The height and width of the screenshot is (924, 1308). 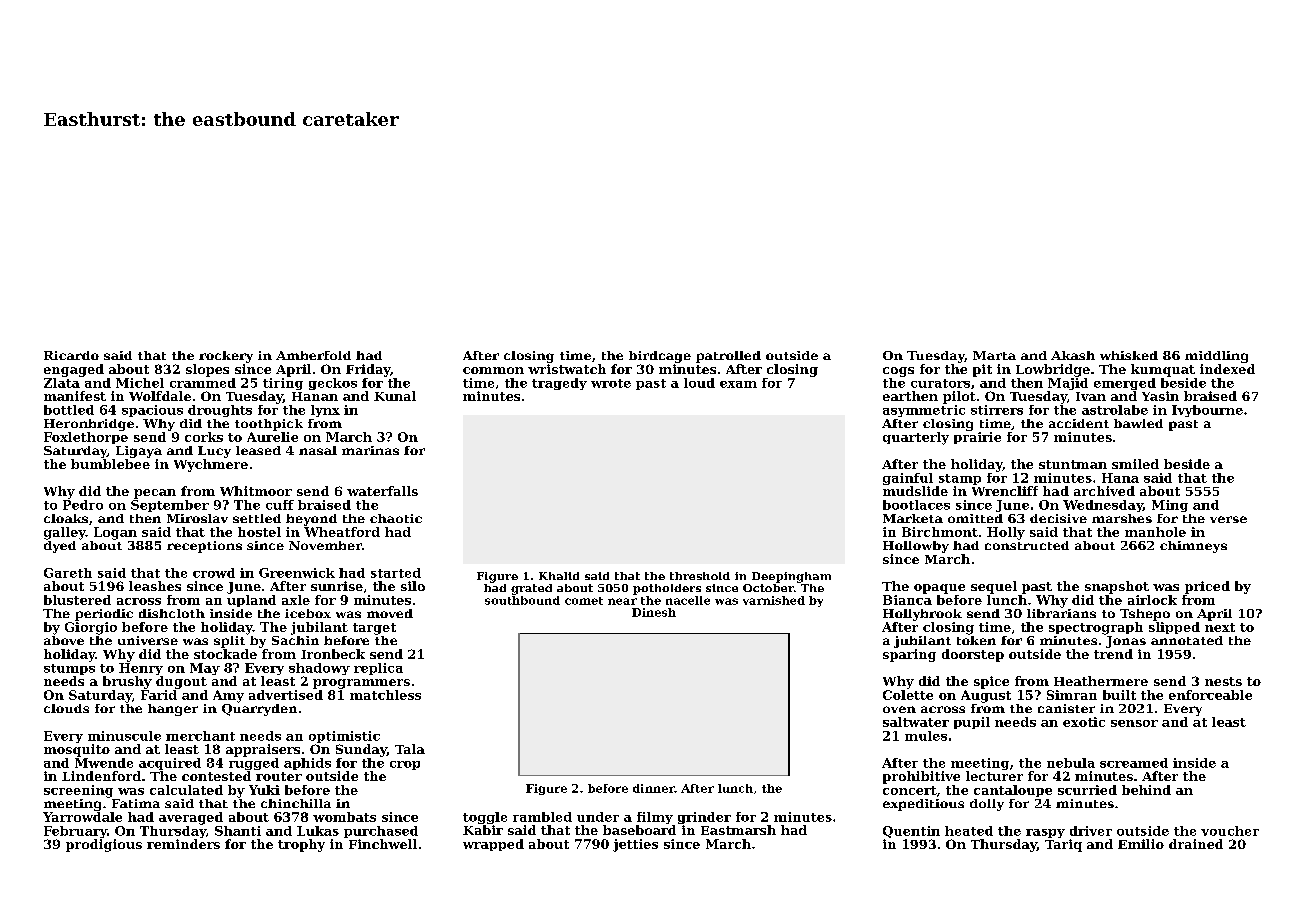 What do you see at coordinates (396, 518) in the screenshot?
I see `chaotic` at bounding box center [396, 518].
